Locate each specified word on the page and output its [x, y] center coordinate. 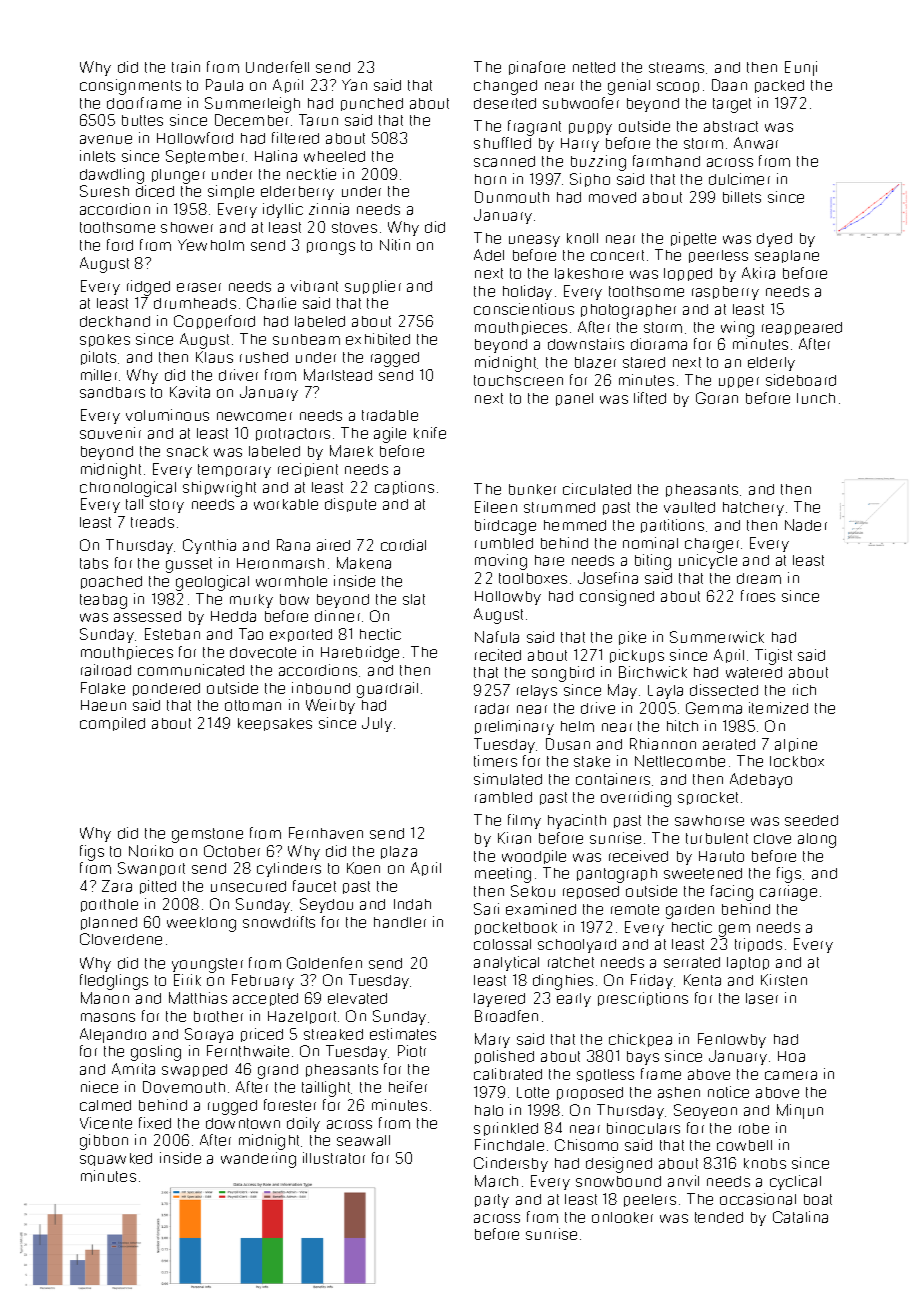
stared [644, 362]
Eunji [801, 68]
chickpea [640, 1040]
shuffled [502, 143]
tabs [94, 563]
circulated [597, 489]
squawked [116, 1159]
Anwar [756, 143]
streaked [333, 1034]
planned [109, 923]
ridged [148, 288]
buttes [142, 120]
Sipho [590, 180]
